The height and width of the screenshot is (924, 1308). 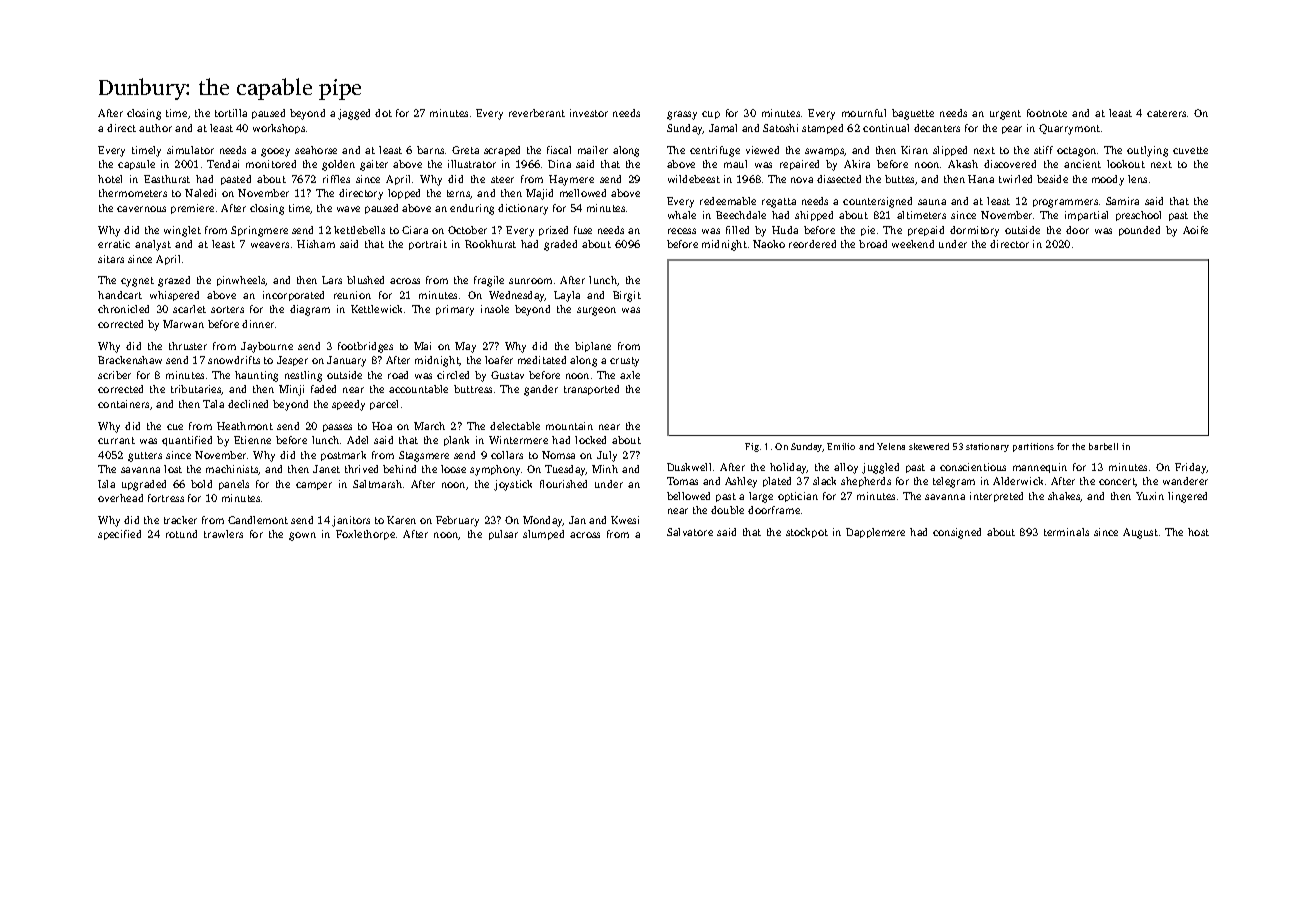 What do you see at coordinates (383, 113) in the screenshot?
I see `dot` at bounding box center [383, 113].
